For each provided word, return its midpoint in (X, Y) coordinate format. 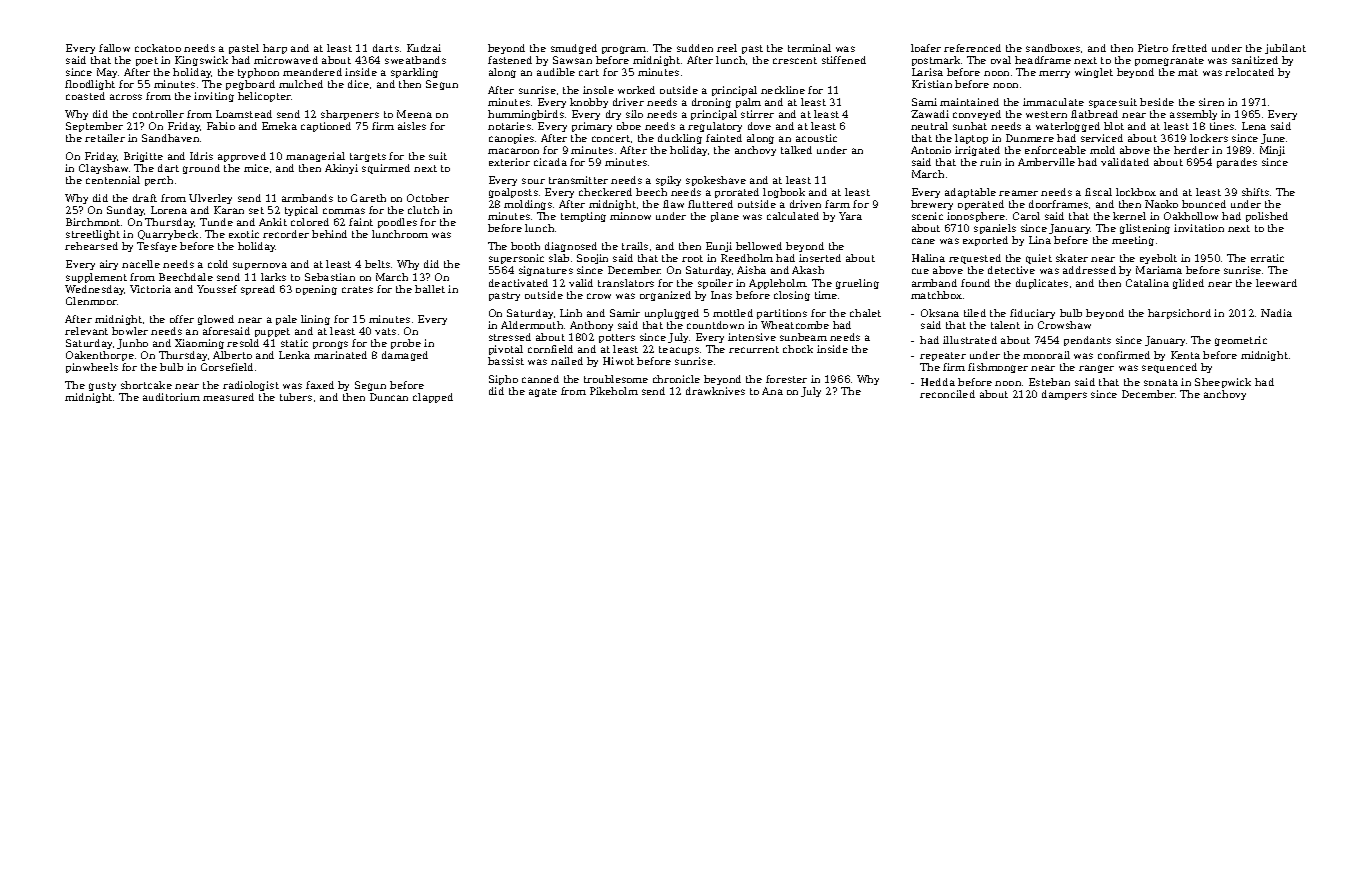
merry (1054, 74)
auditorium (171, 397)
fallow (114, 48)
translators (626, 283)
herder (1191, 150)
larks (273, 277)
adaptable (970, 193)
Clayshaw (103, 169)
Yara (850, 216)
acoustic (816, 138)
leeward (1276, 283)
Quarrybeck (168, 235)
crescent (795, 60)
